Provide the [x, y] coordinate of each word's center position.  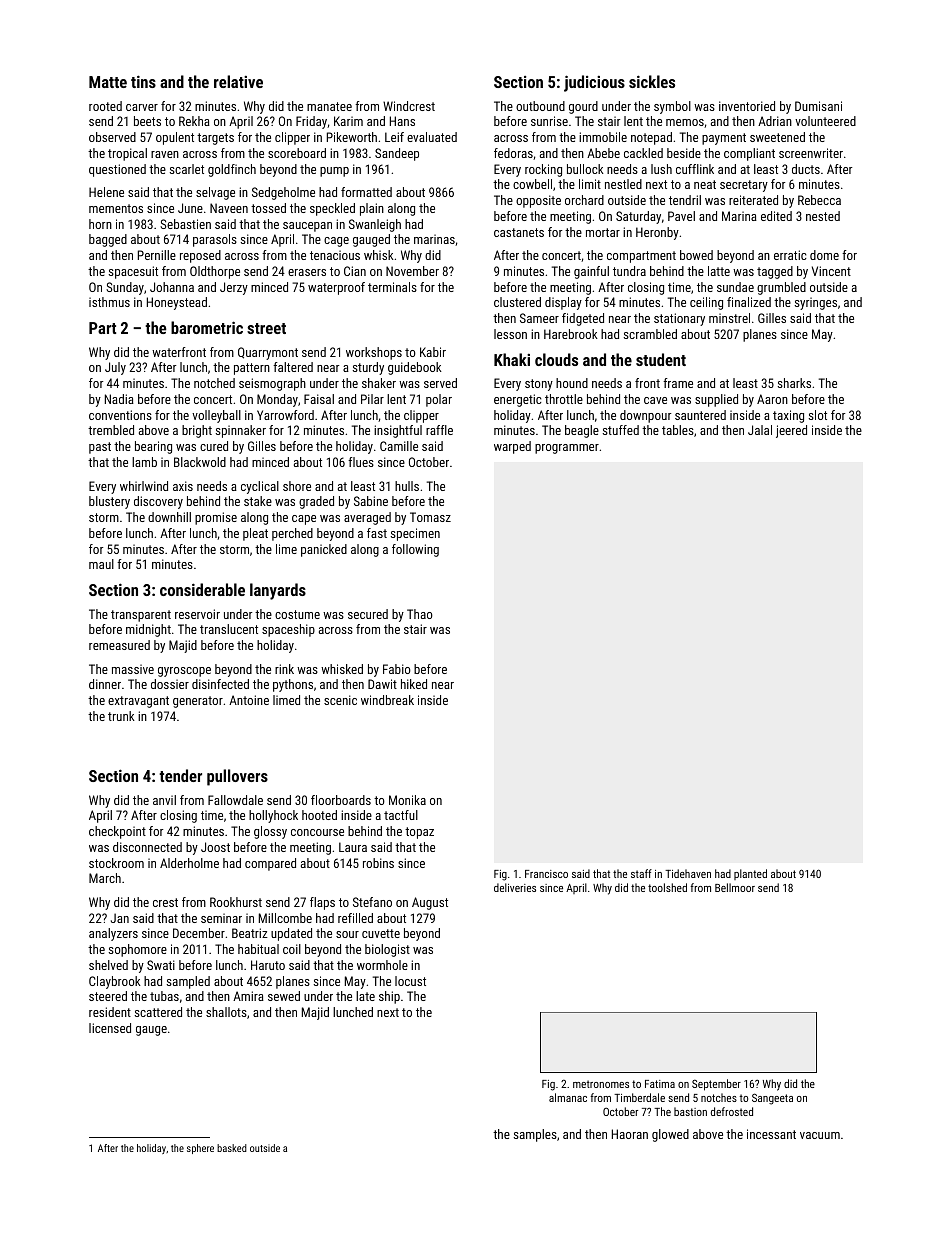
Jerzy [234, 288]
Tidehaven [688, 873]
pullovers [237, 777]
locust [410, 981]
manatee [329, 106]
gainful [591, 272]
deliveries [515, 887]
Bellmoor [735, 887]
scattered [158, 1012]
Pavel [681, 216]
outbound [540, 106]
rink [284, 669]
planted [750, 874]
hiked [414, 684]
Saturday [638, 217]
